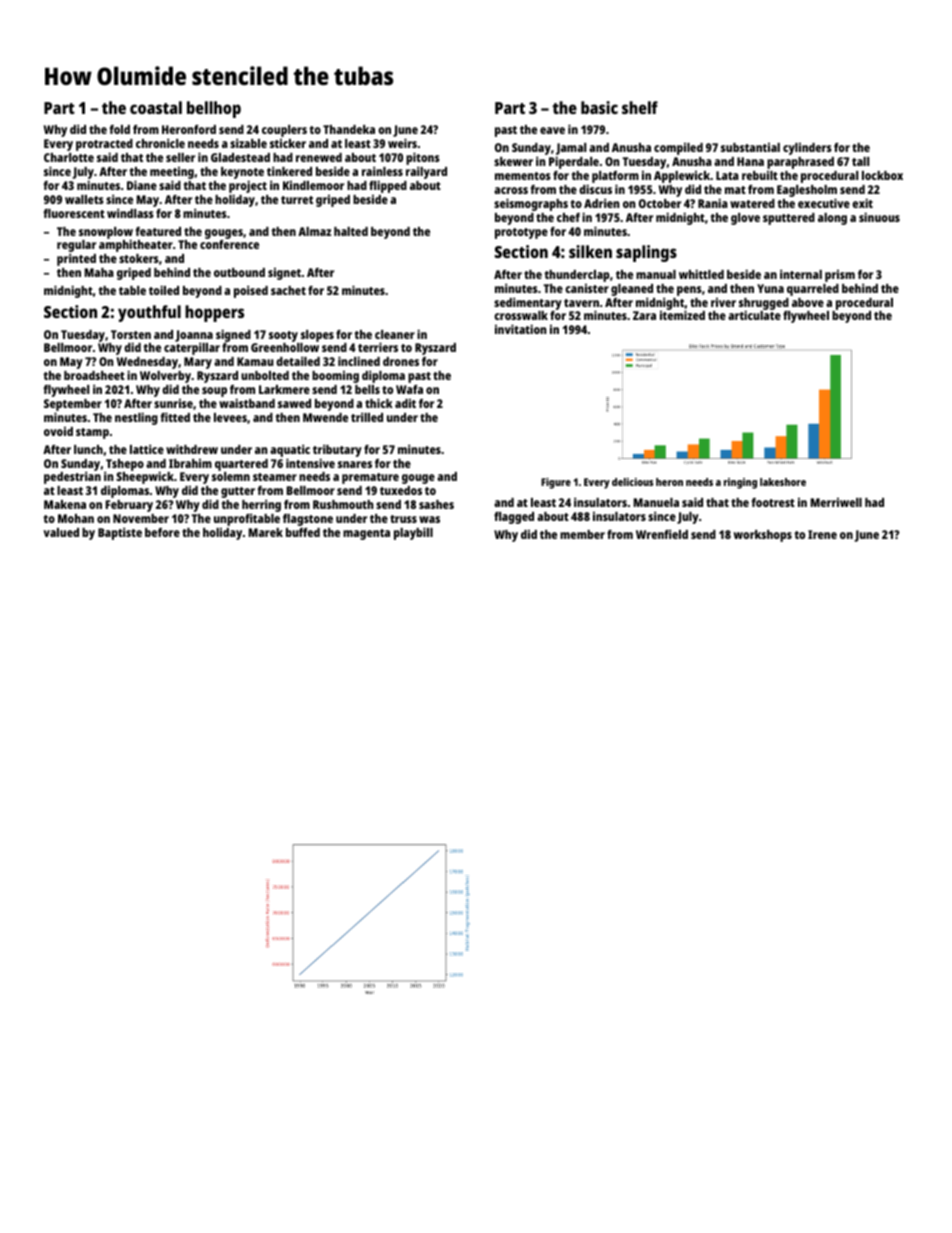  Describe the element at coordinates (198, 363) in the image. I see `Mary` at that location.
